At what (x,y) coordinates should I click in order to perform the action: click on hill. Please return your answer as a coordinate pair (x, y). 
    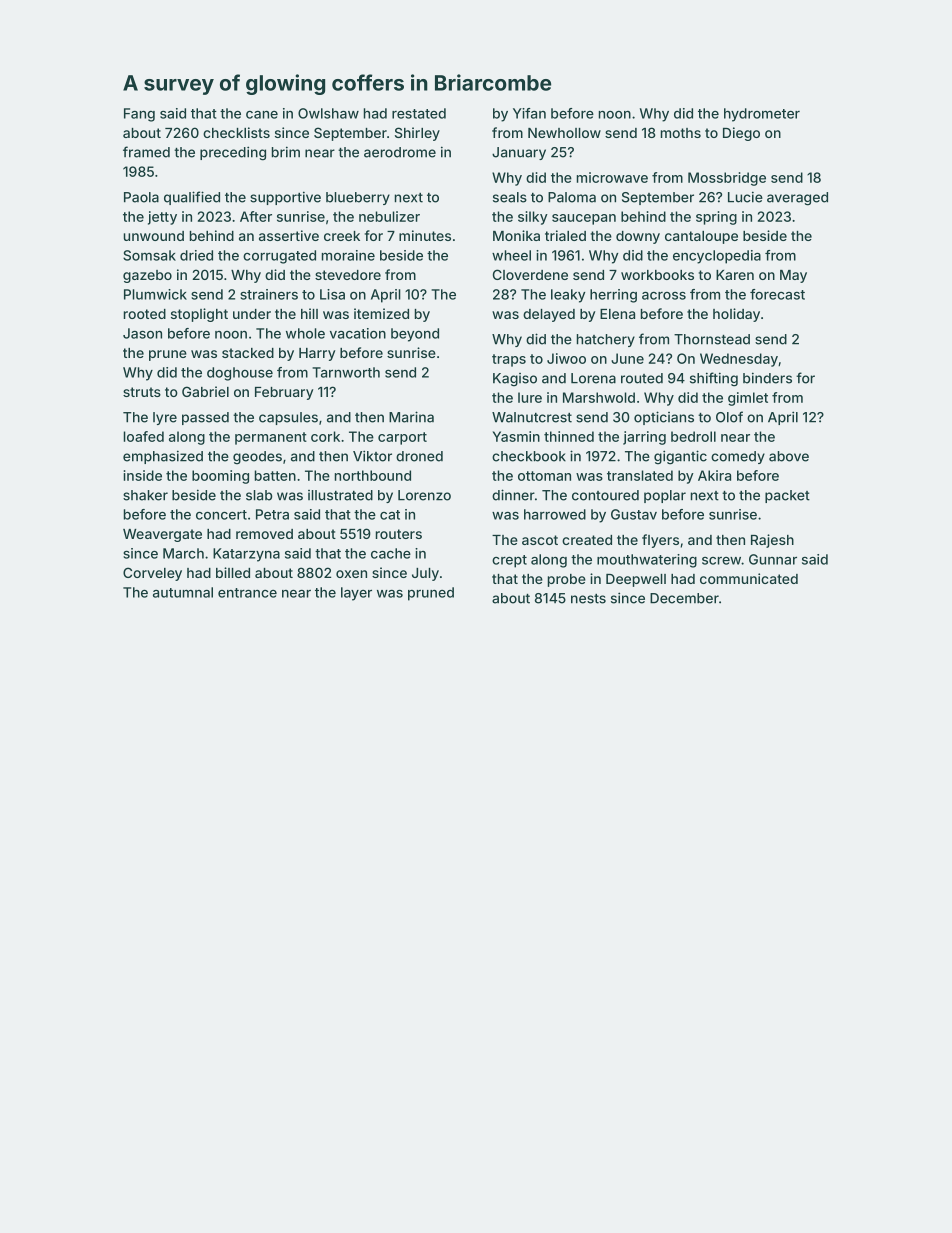
    Looking at the image, I should click on (309, 313).
